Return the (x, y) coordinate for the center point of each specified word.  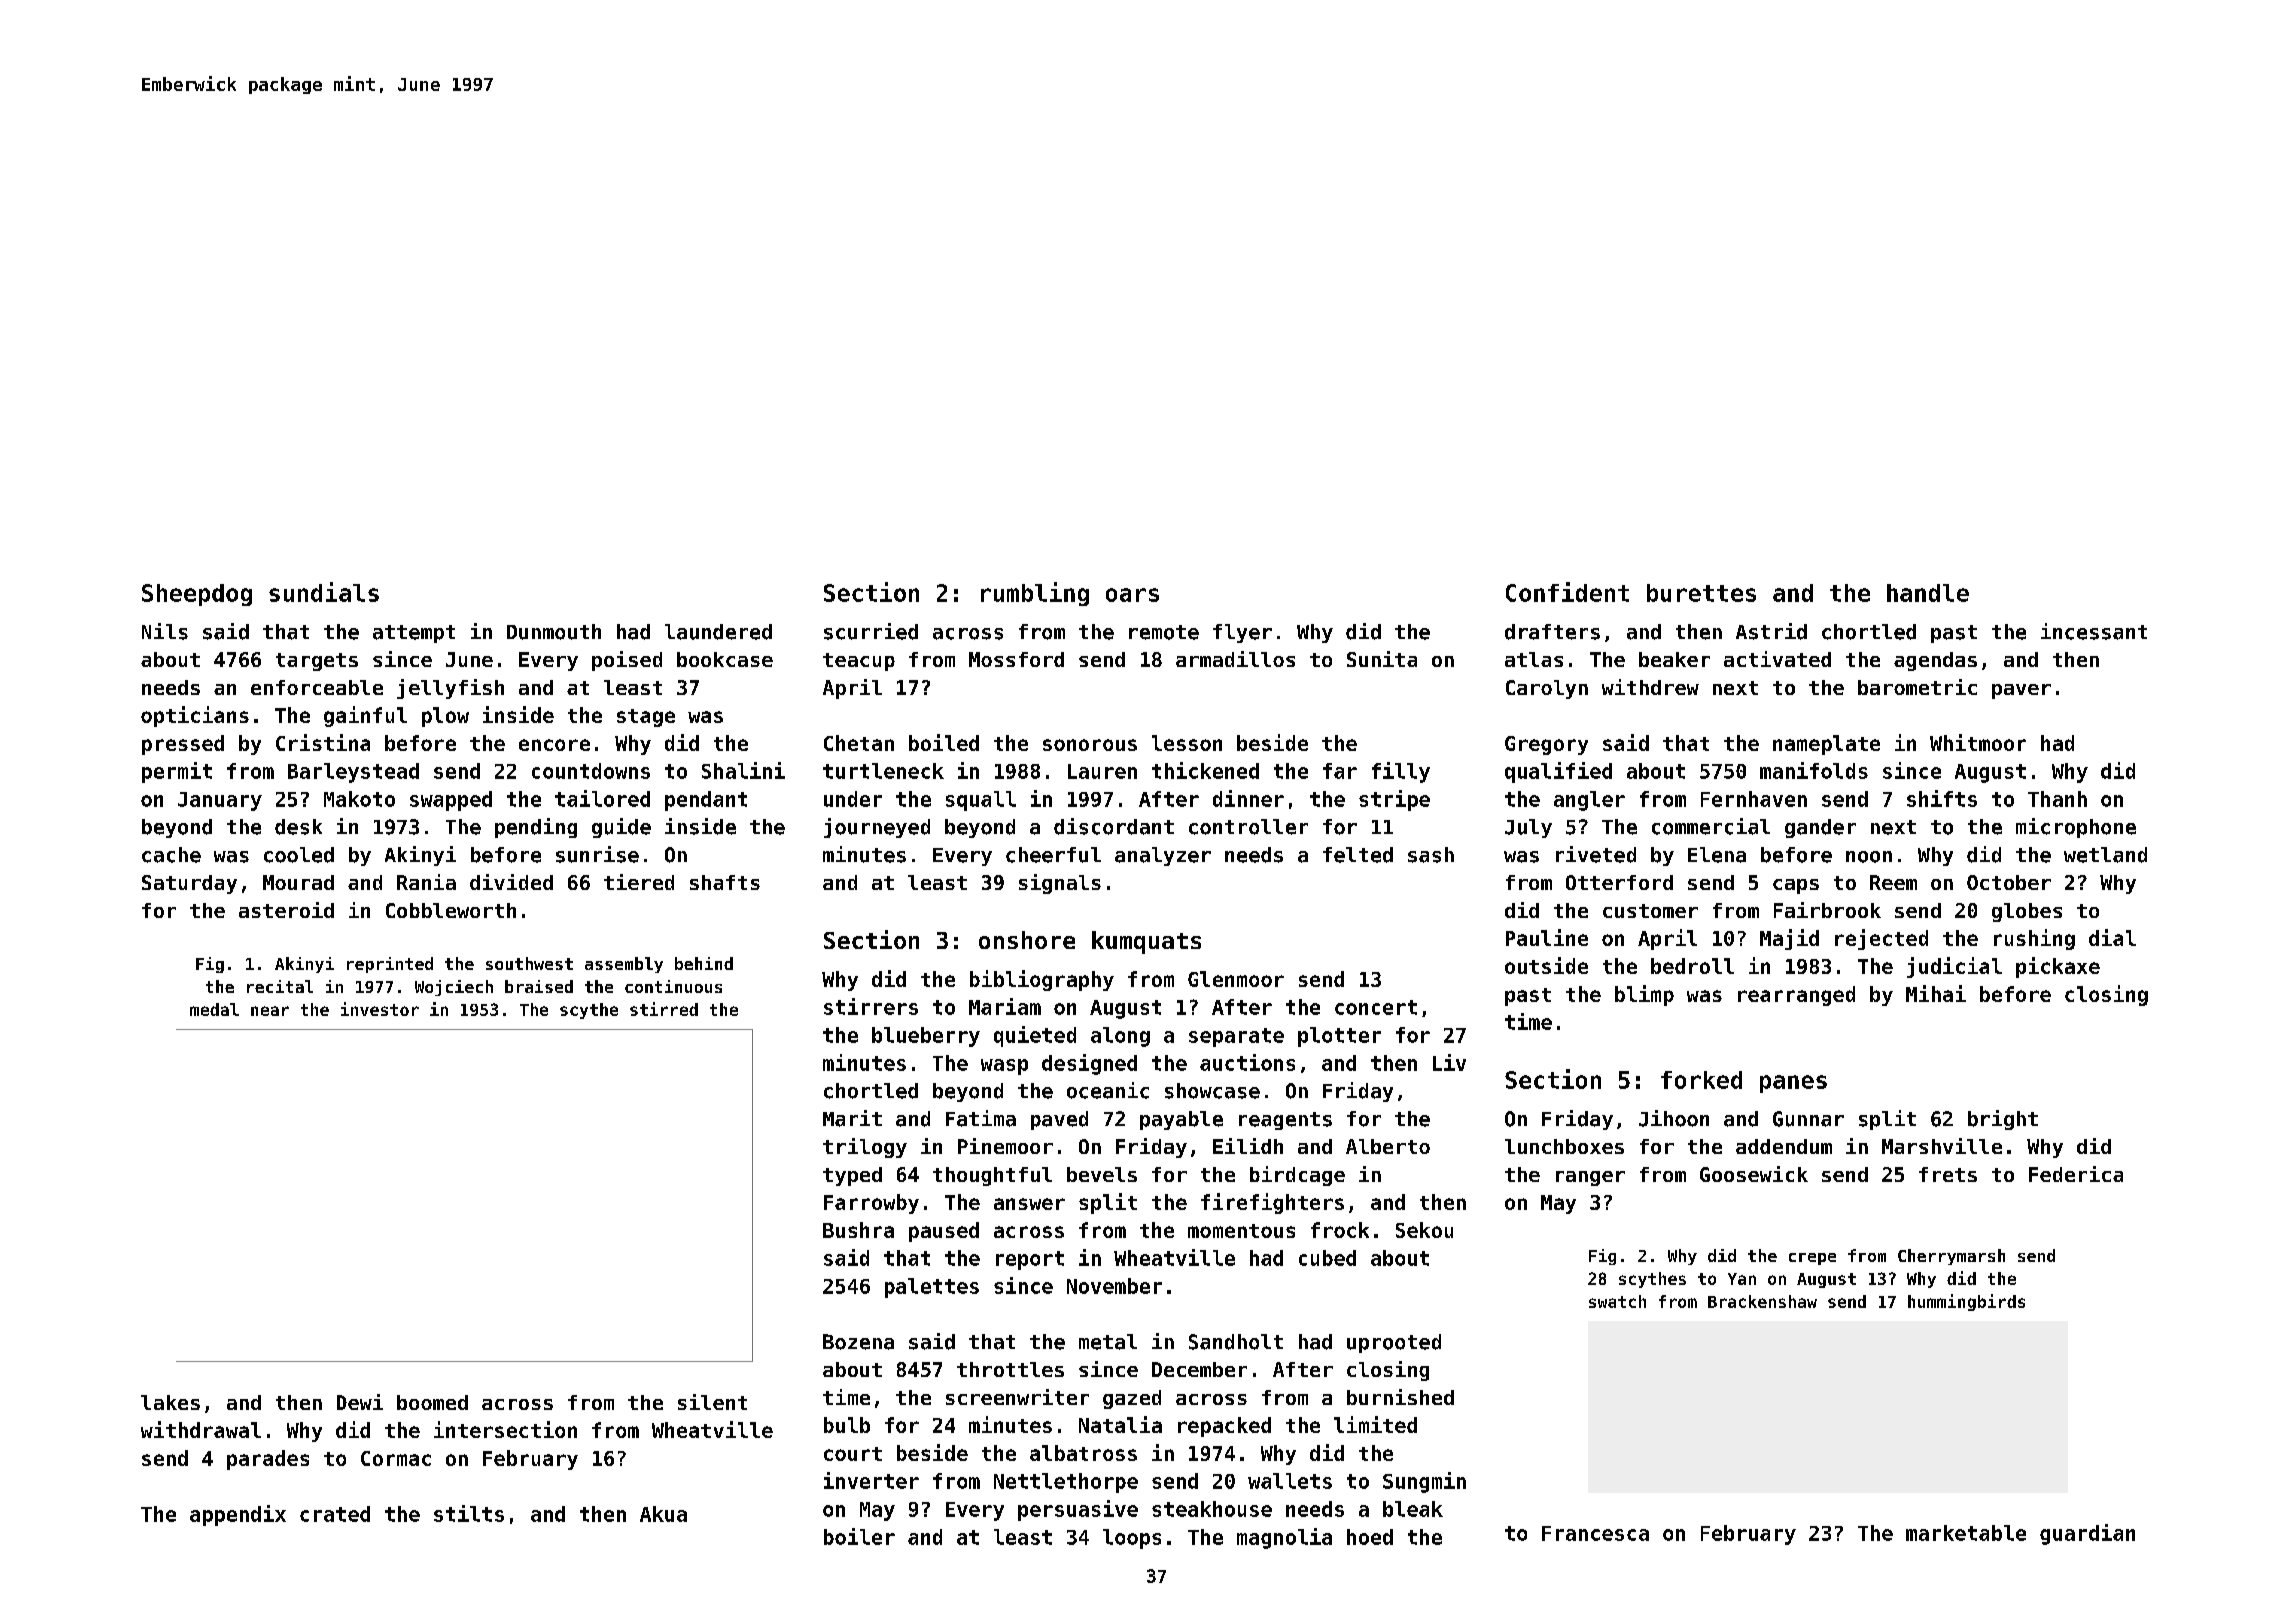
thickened (1205, 770)
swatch (1617, 1301)
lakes (170, 1402)
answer (1029, 1204)
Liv (1449, 1062)
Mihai (1936, 993)
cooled (299, 855)
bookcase (725, 659)
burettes (1701, 593)
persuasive (1078, 1510)
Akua (663, 1514)
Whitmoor (1978, 742)
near (270, 1011)
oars (1132, 595)
